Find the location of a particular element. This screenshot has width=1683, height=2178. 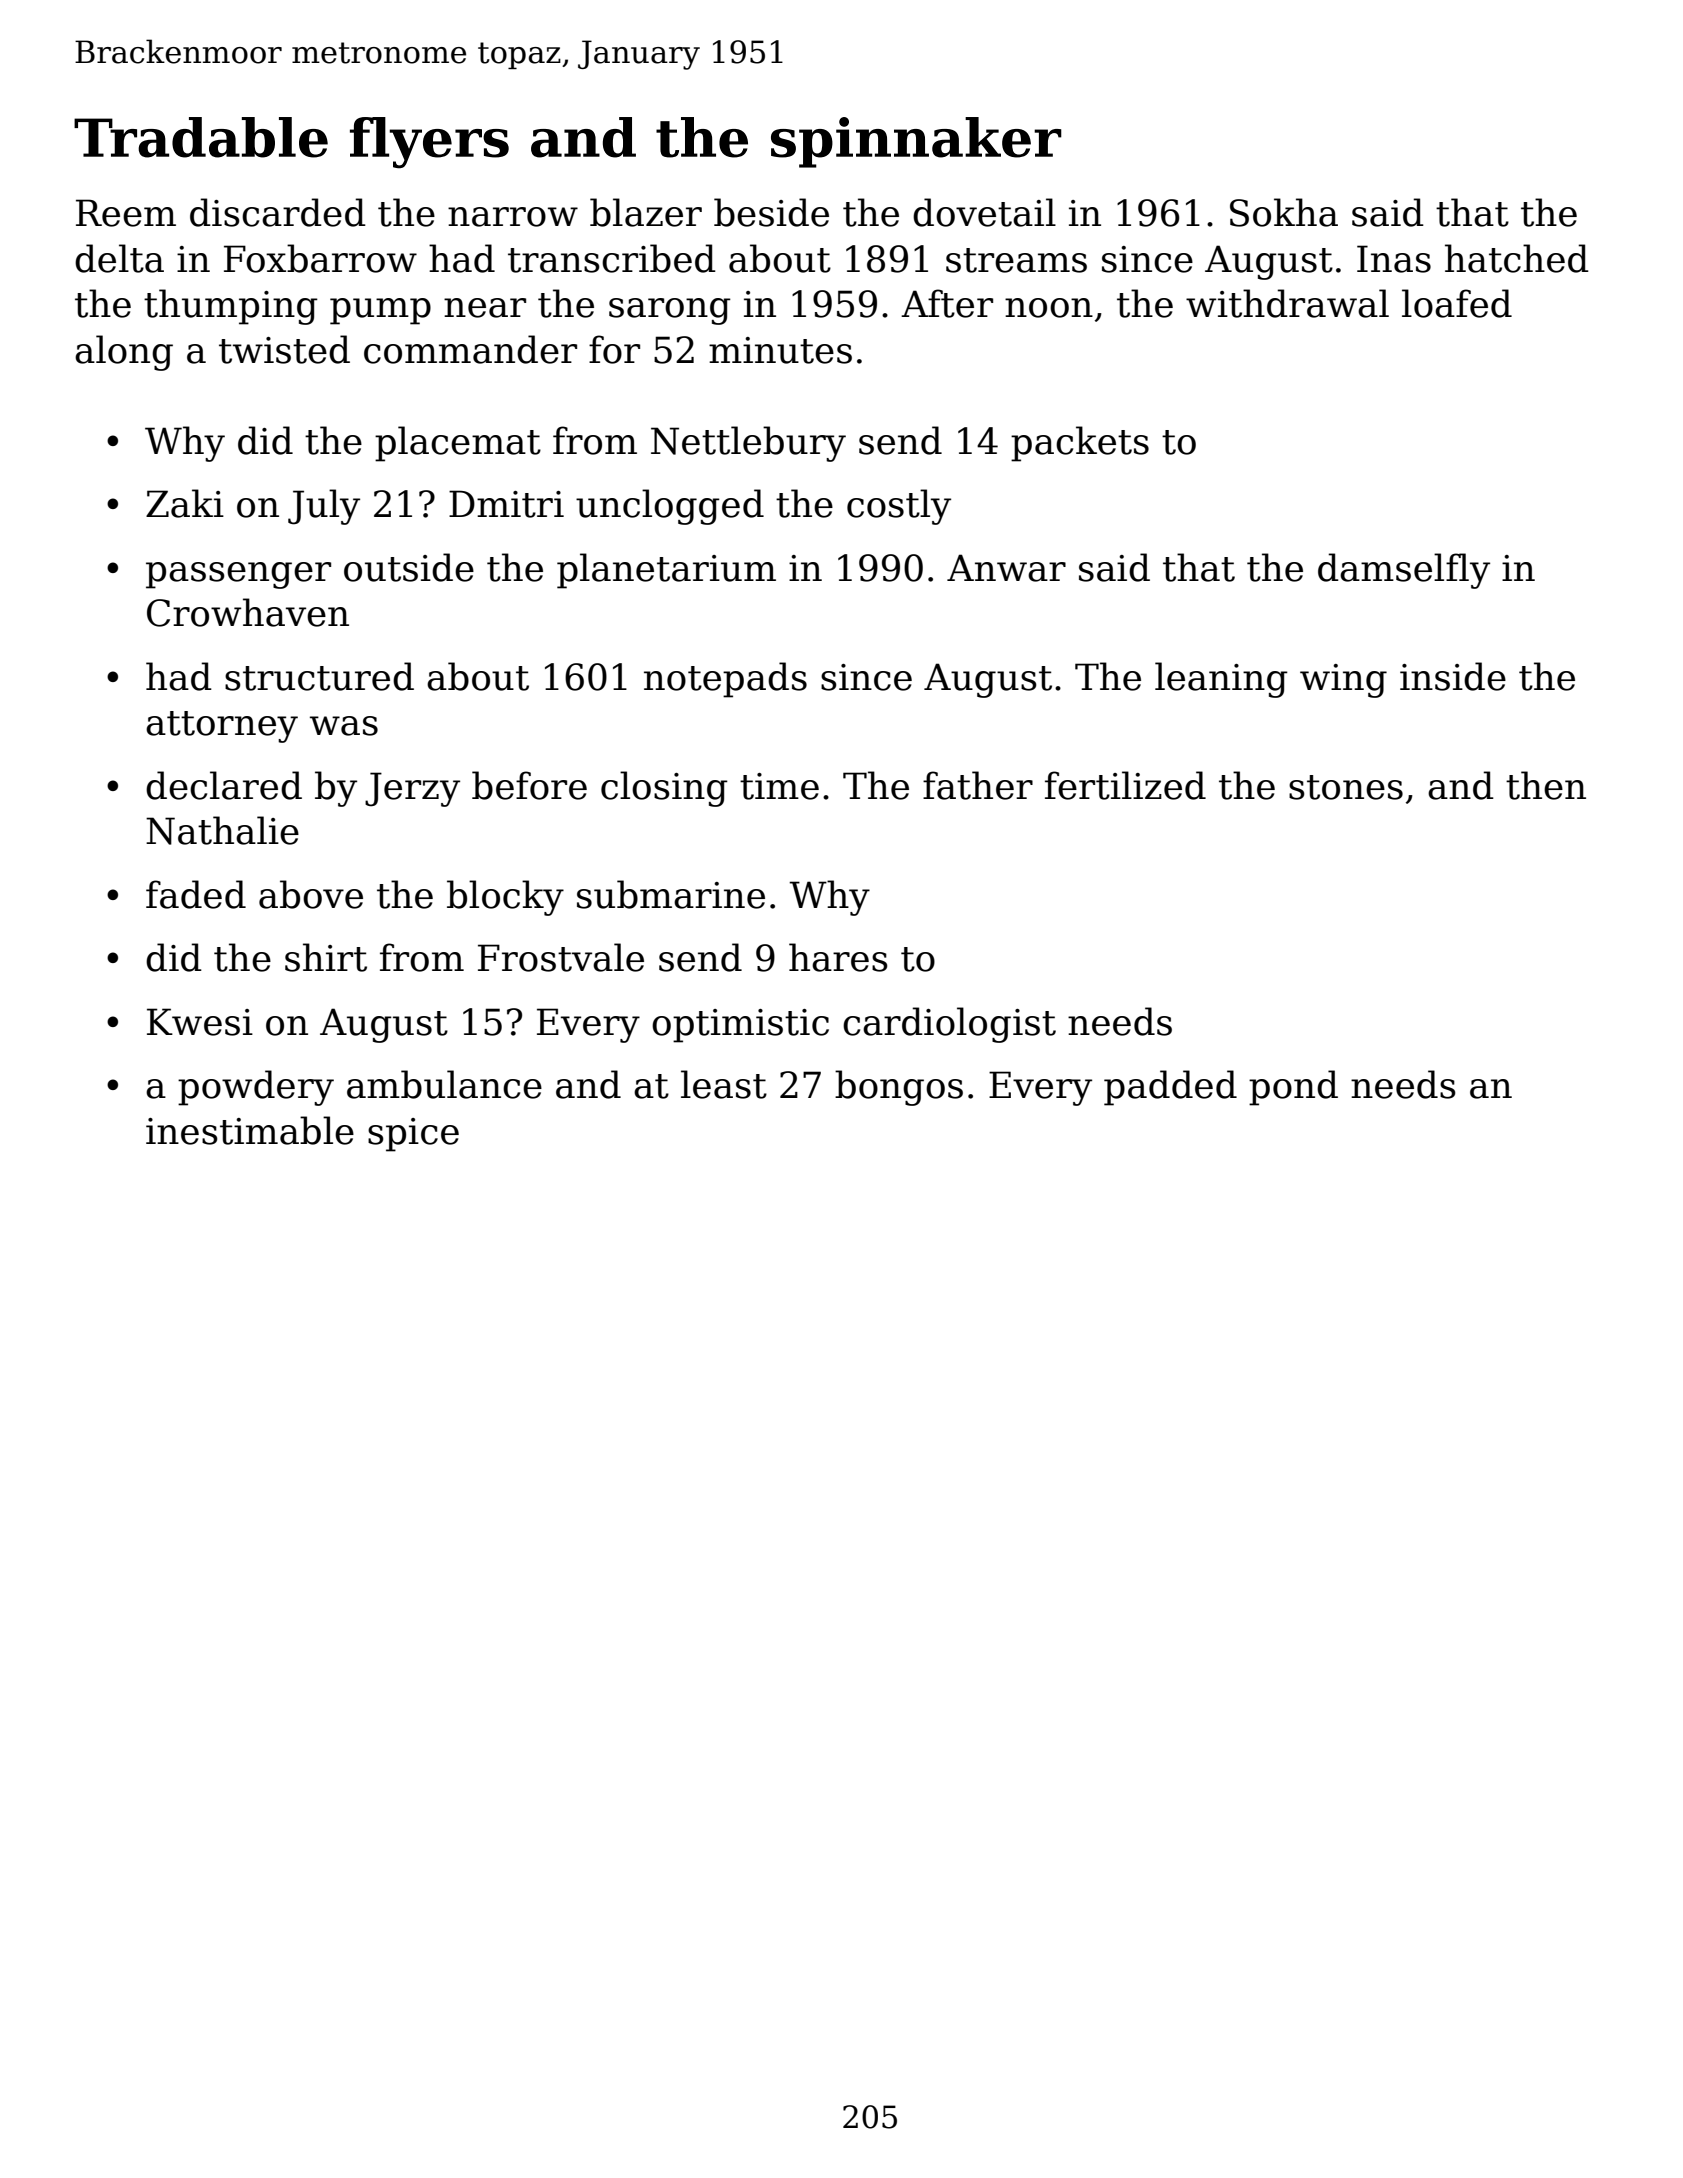

hares is located at coordinates (838, 957).
